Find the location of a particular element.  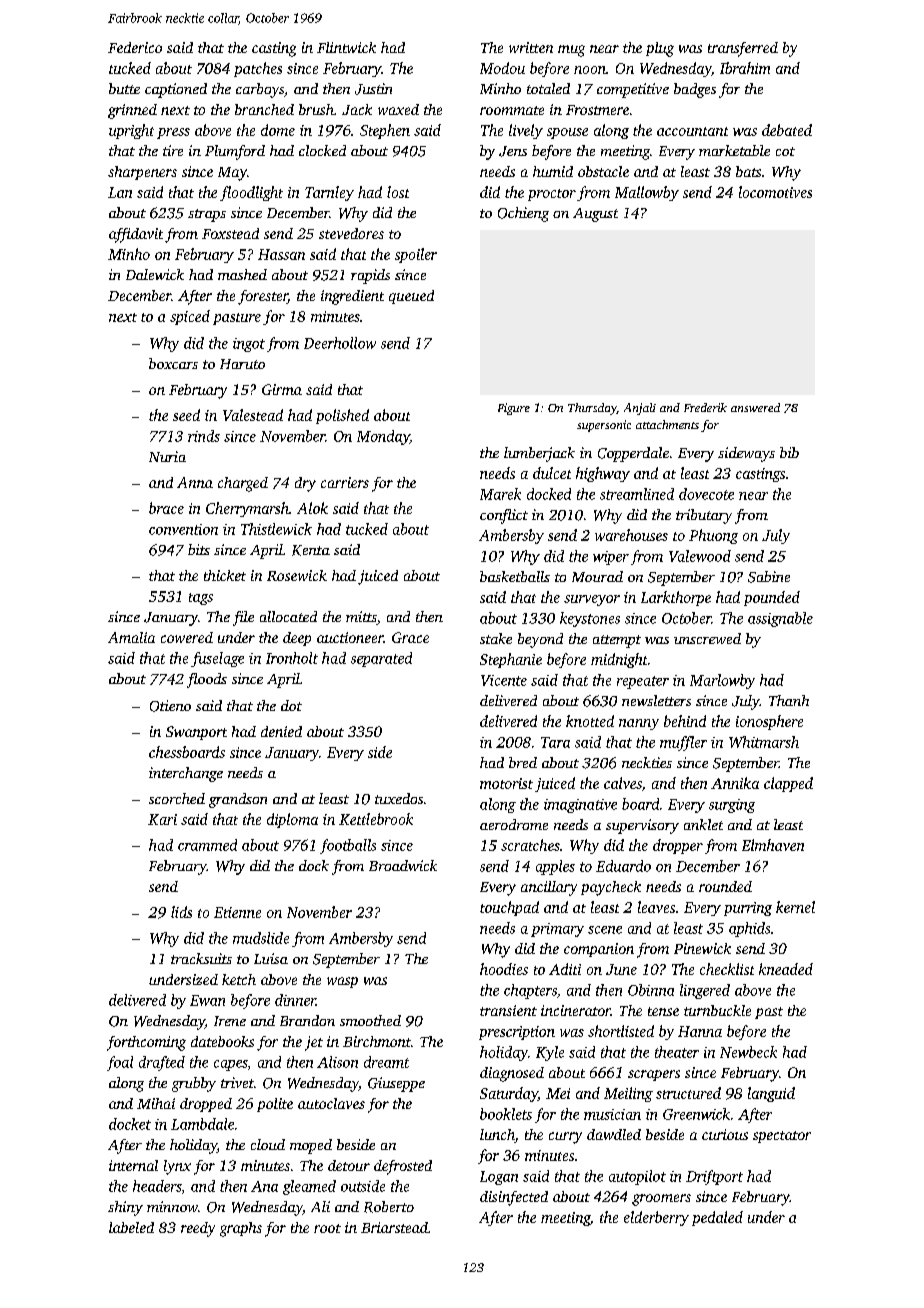

Flintwick is located at coordinates (346, 47).
